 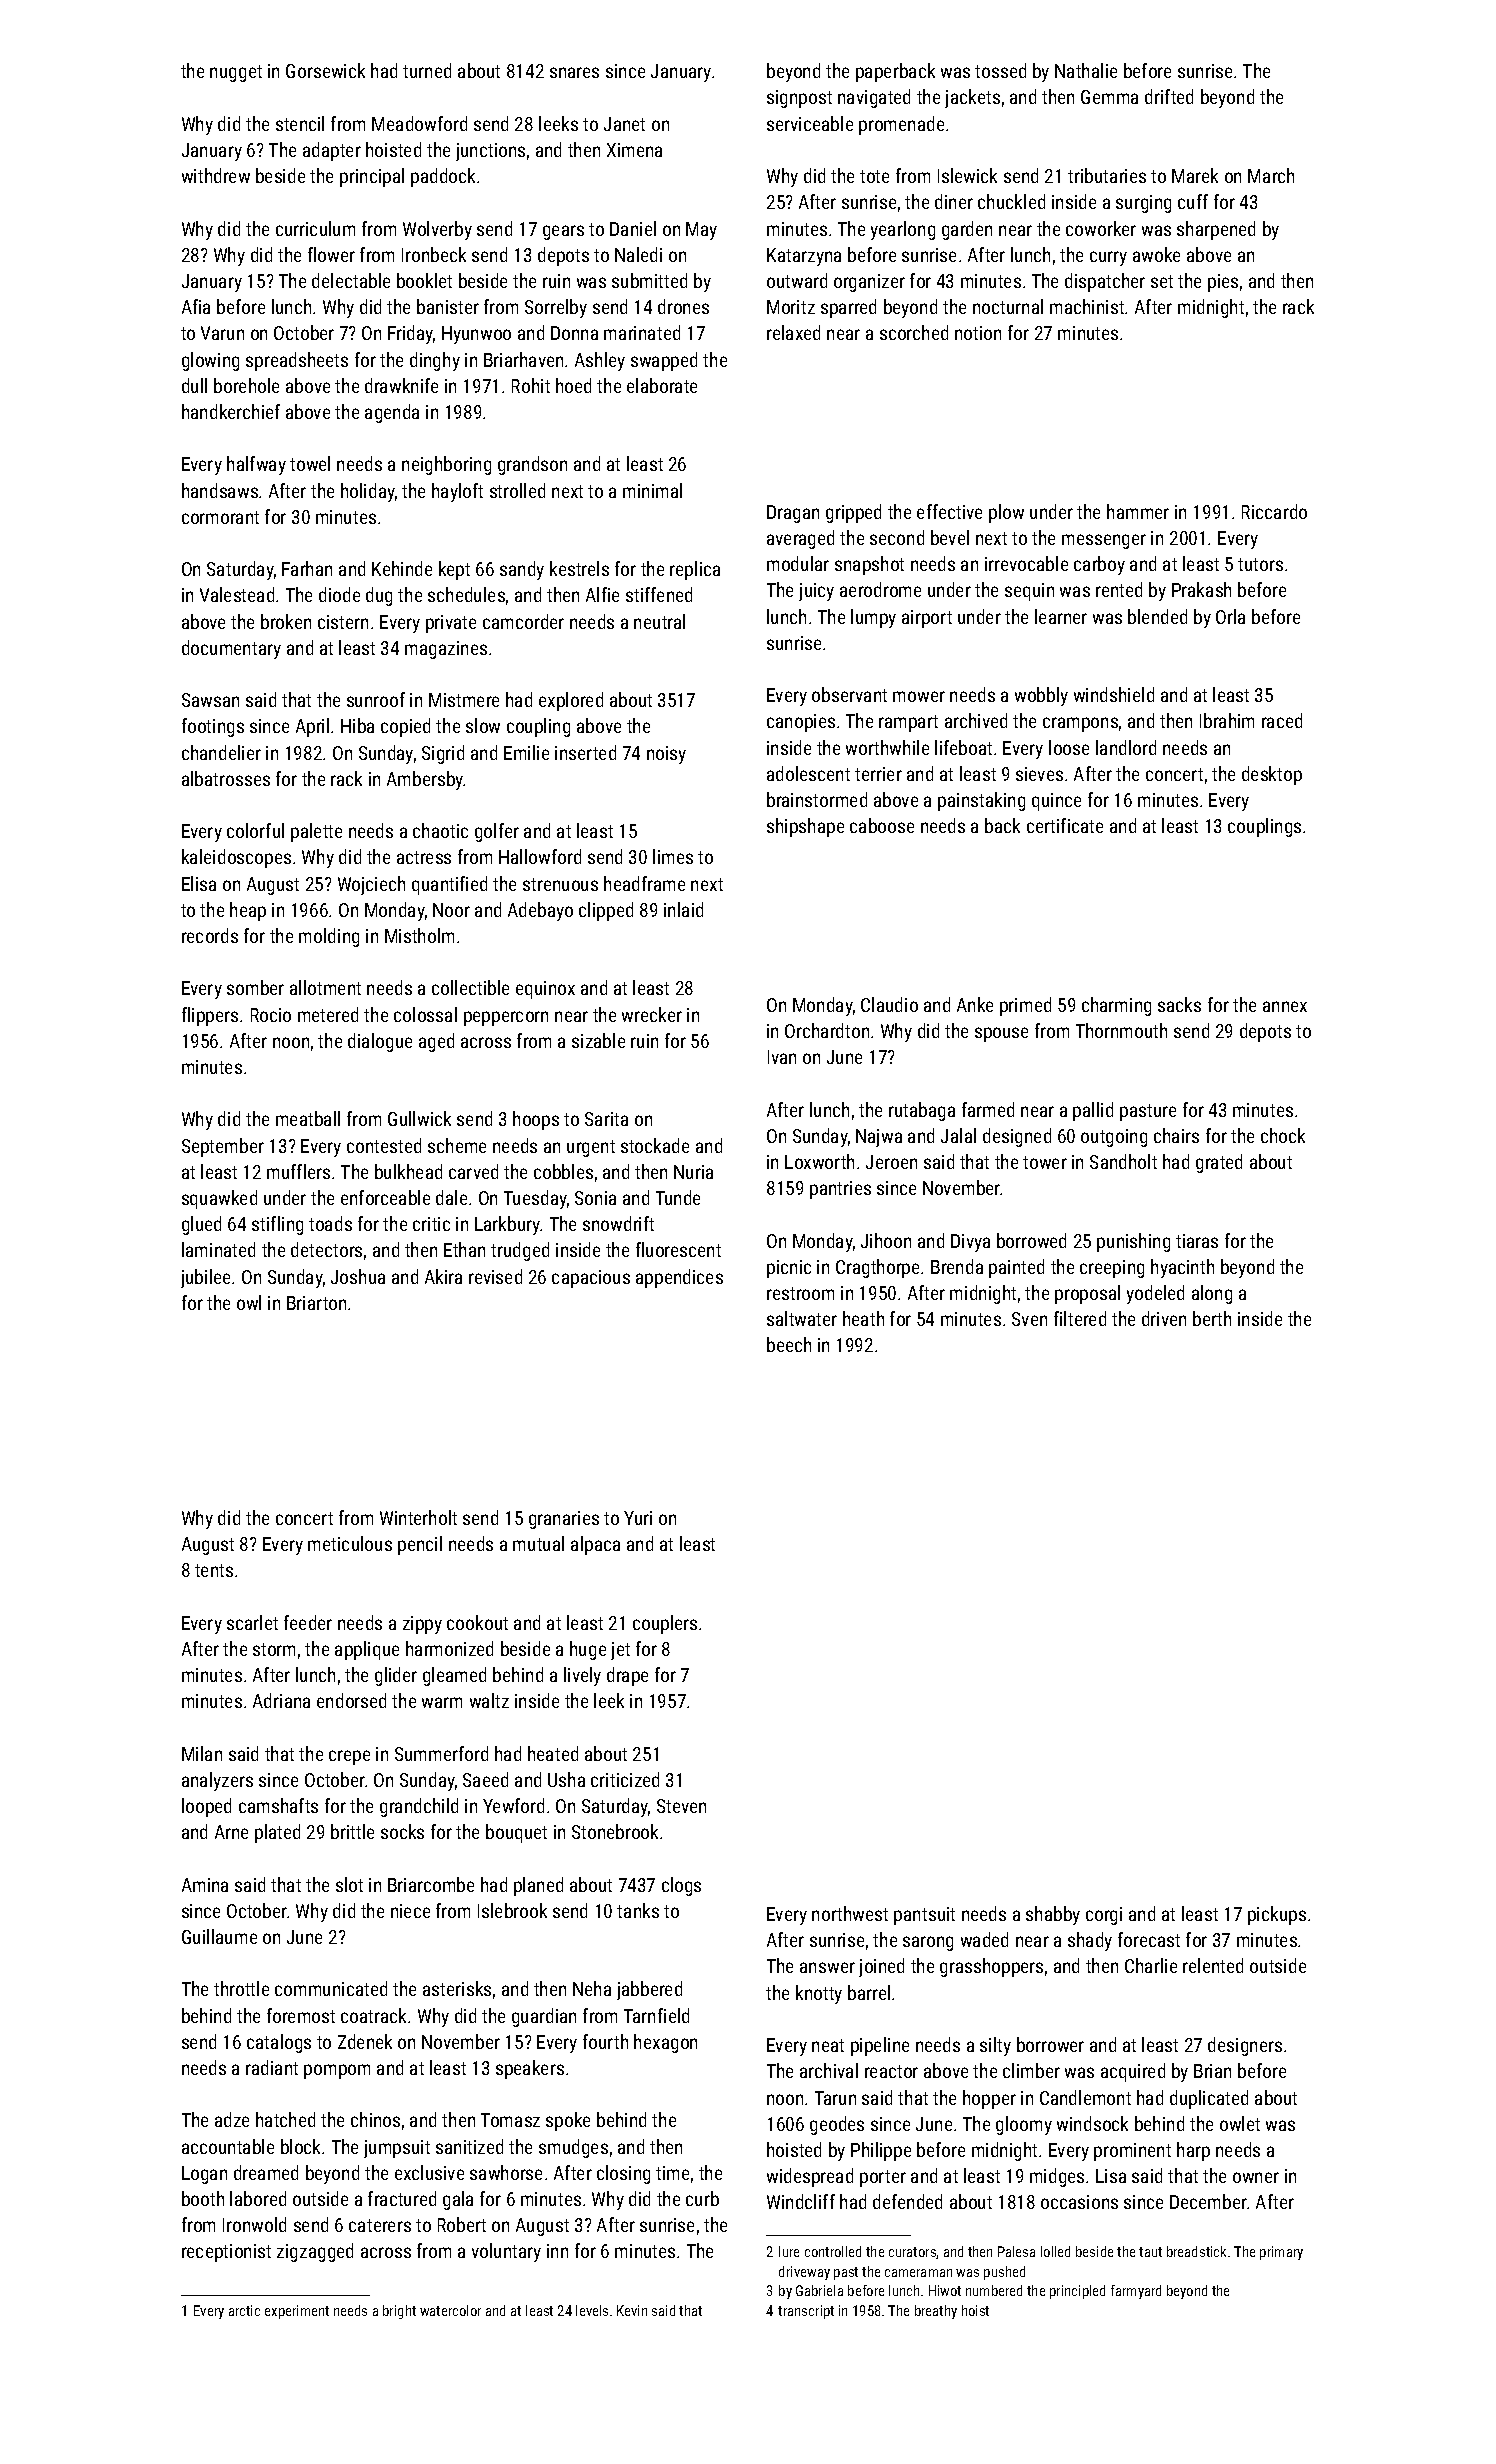 I want to click on spreadsheets, so click(x=297, y=361).
